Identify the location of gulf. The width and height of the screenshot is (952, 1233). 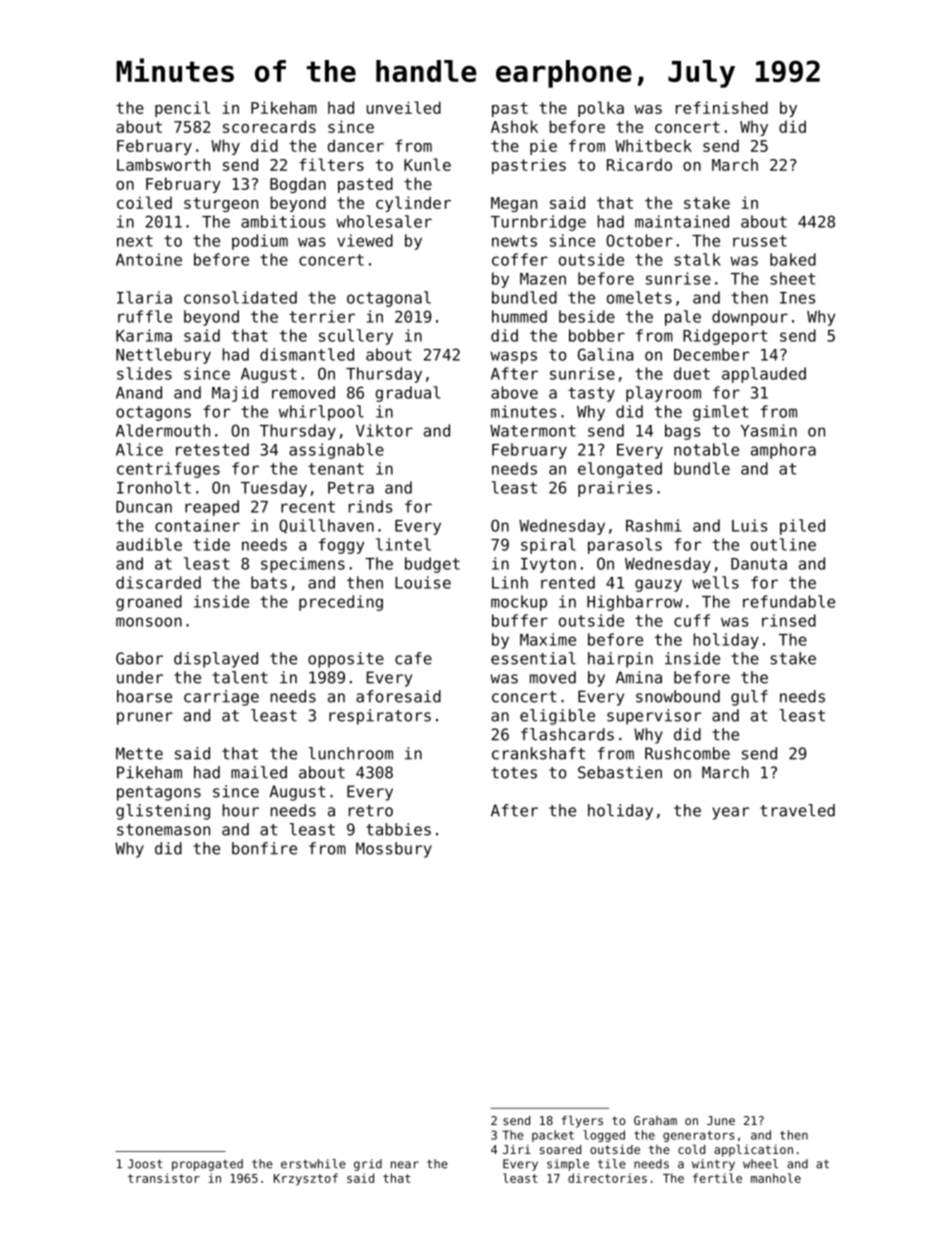
(749, 698).
